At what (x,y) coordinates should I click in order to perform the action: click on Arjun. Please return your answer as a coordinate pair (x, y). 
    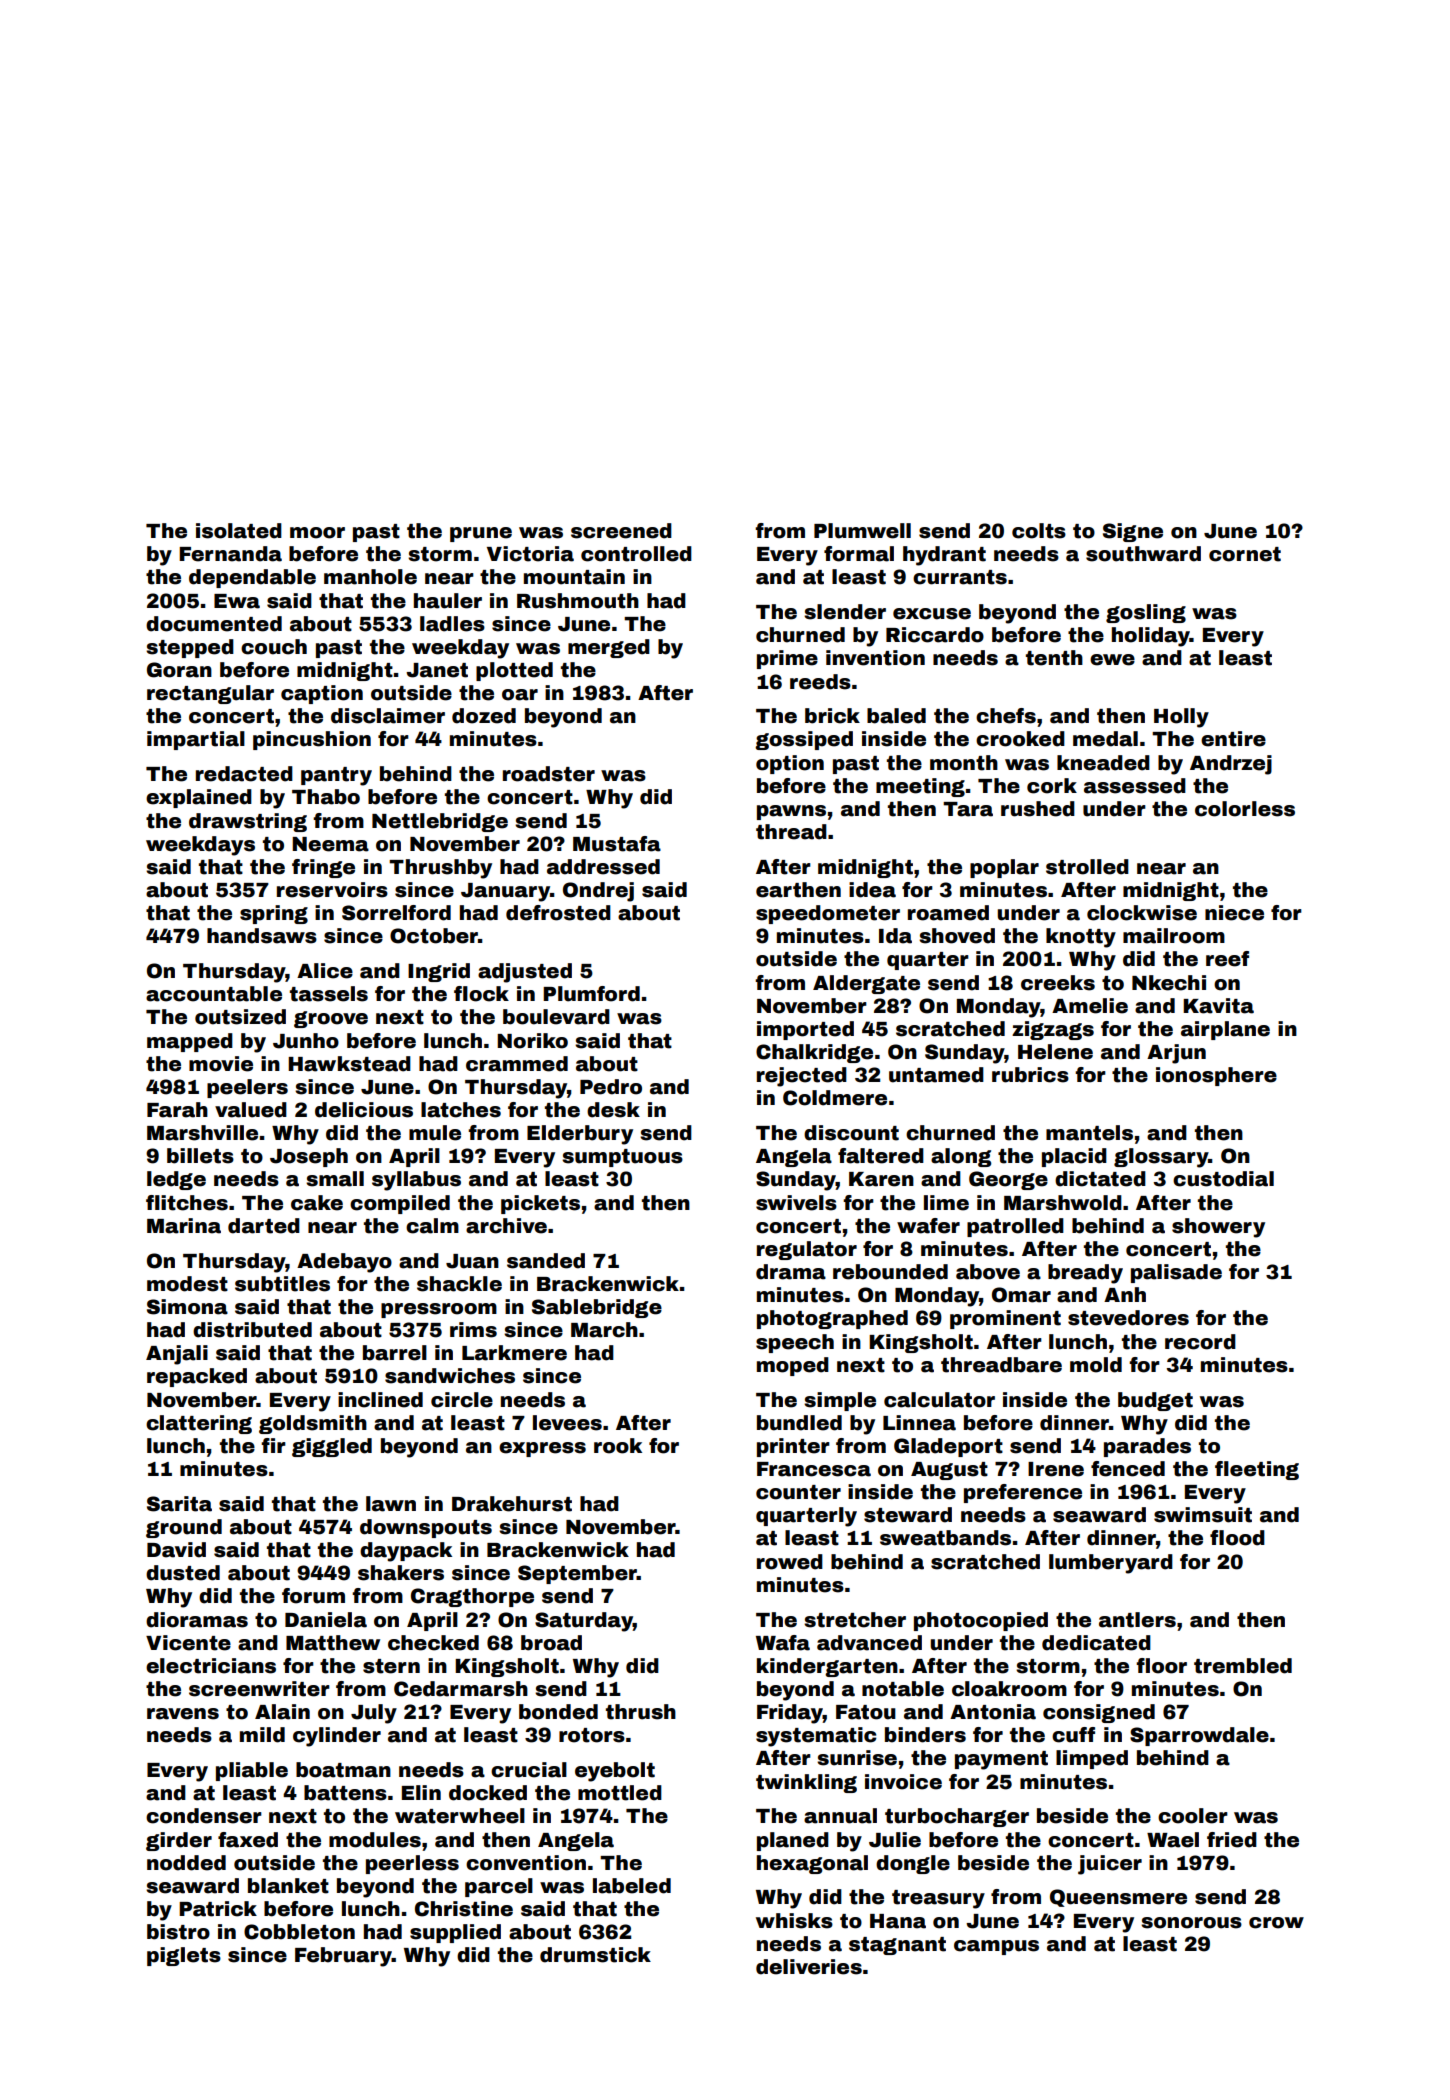
    Looking at the image, I should click on (1176, 1054).
